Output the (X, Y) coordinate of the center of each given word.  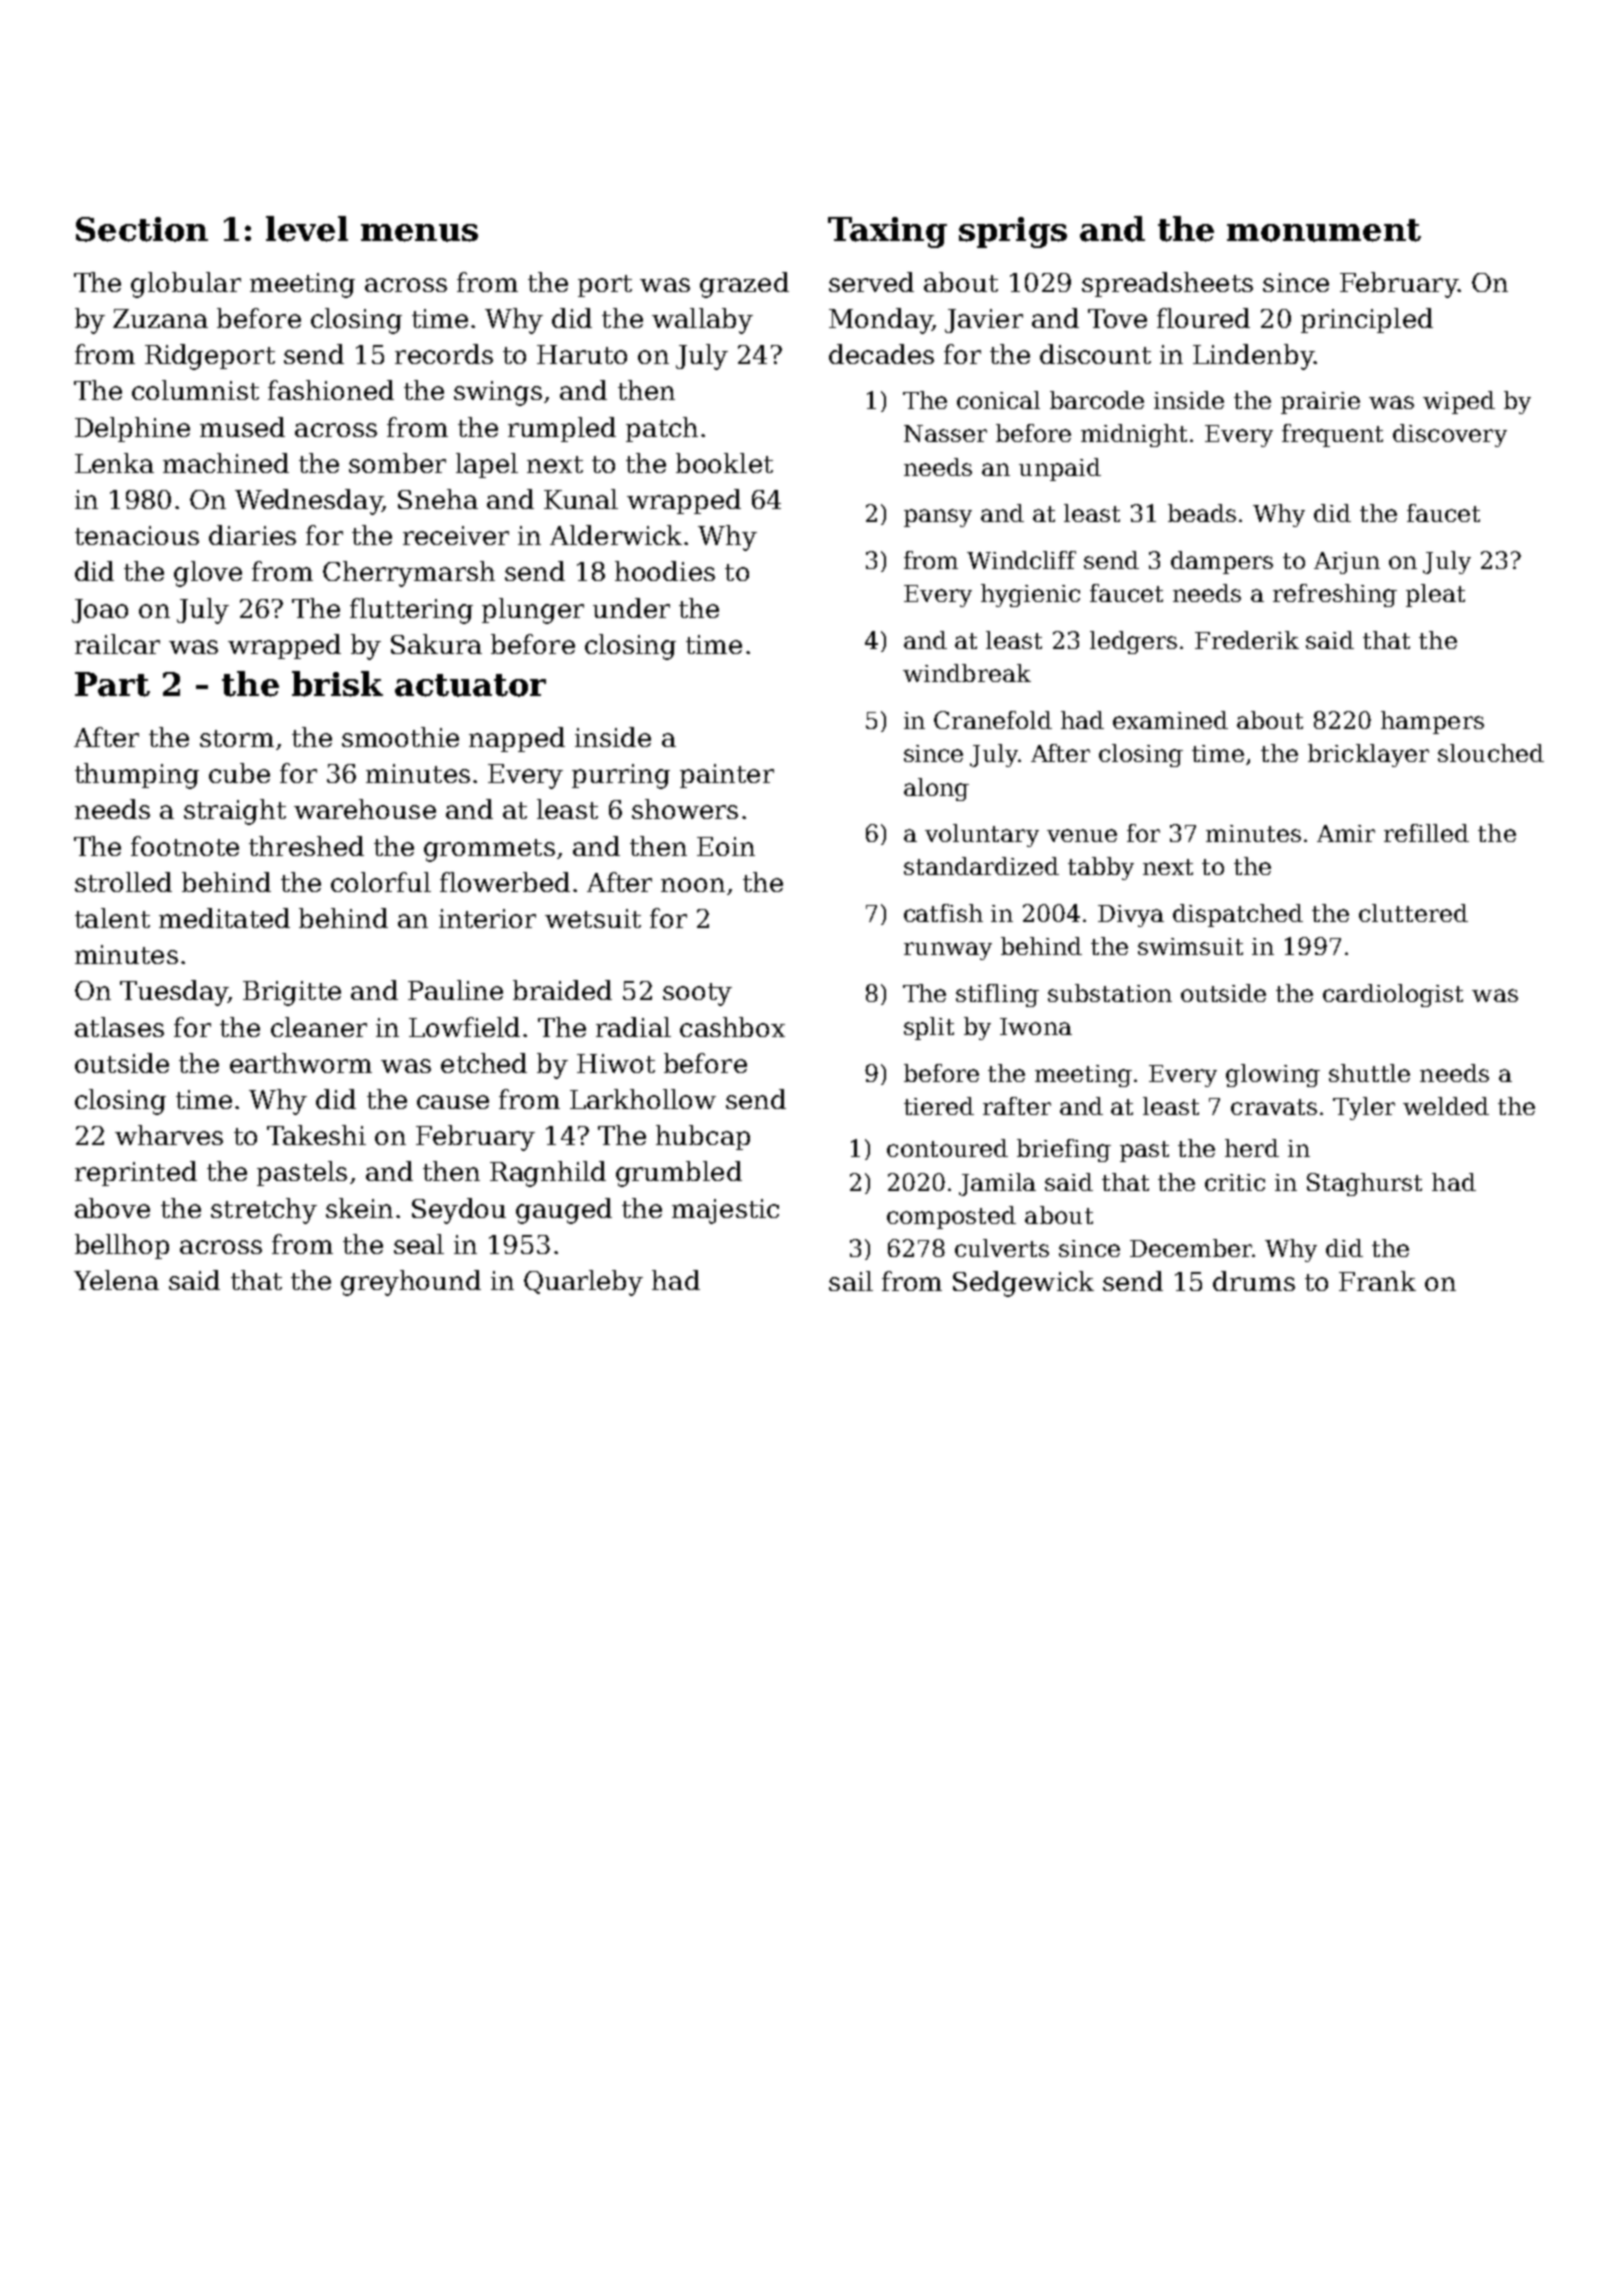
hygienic (1030, 595)
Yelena (116, 1280)
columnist (195, 390)
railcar (117, 644)
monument (1324, 230)
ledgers (1133, 642)
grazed (744, 285)
